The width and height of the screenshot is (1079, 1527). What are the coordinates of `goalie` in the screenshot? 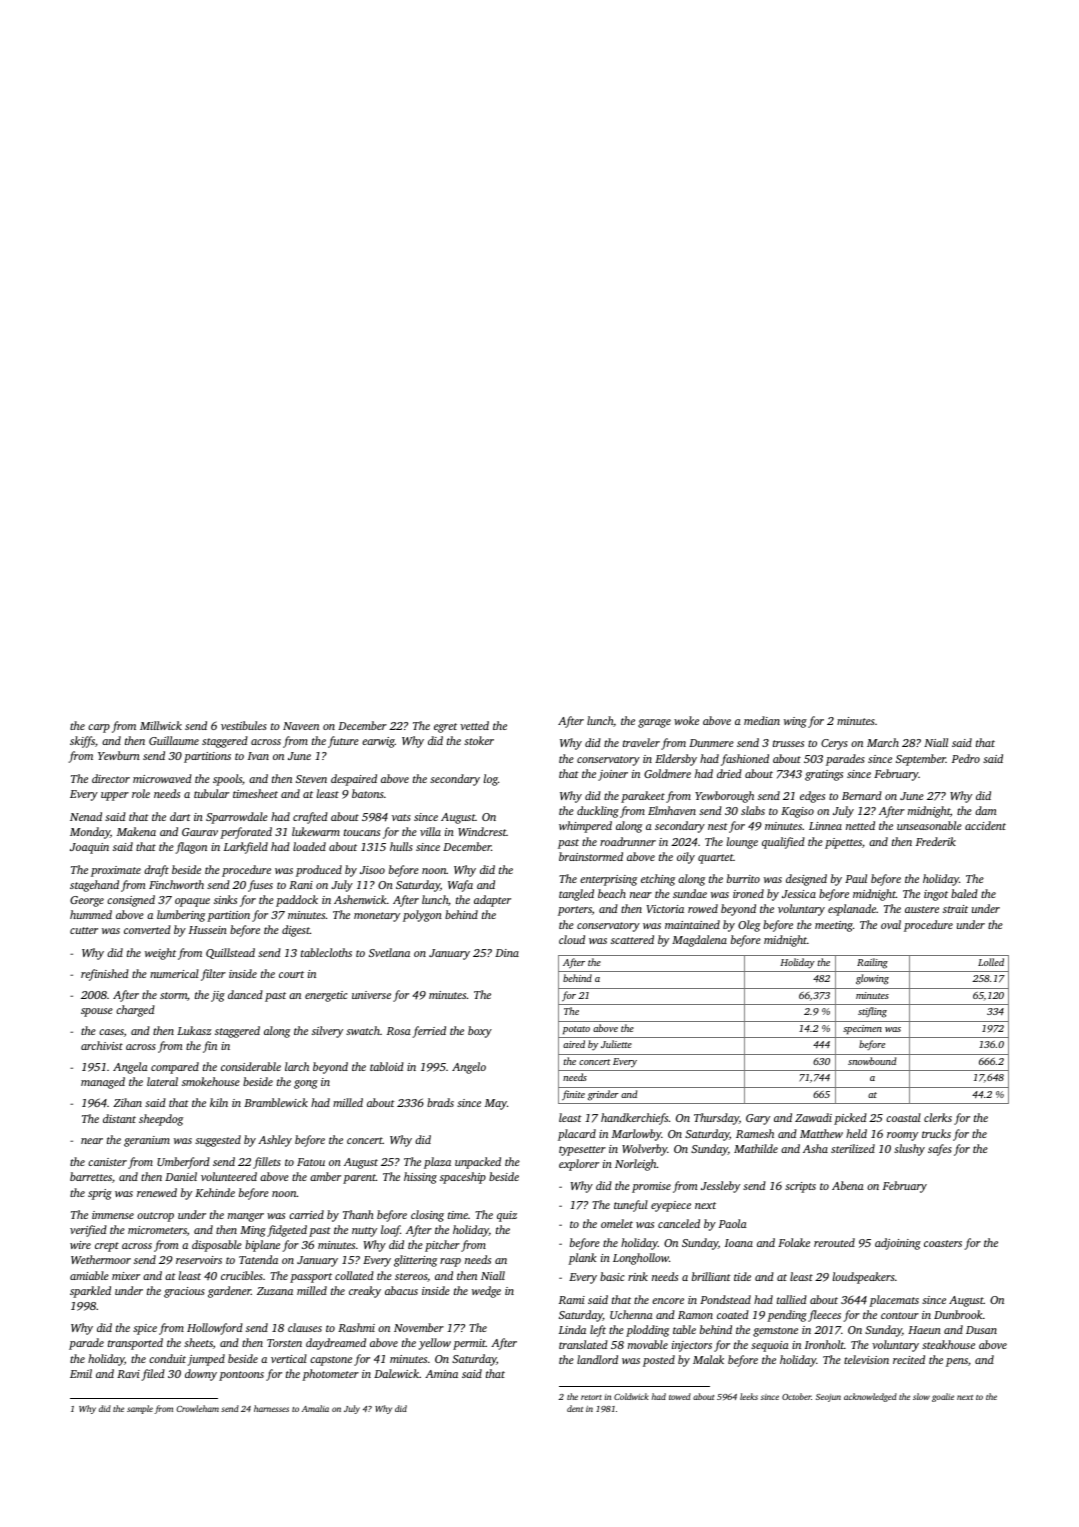 It's located at (943, 1397).
